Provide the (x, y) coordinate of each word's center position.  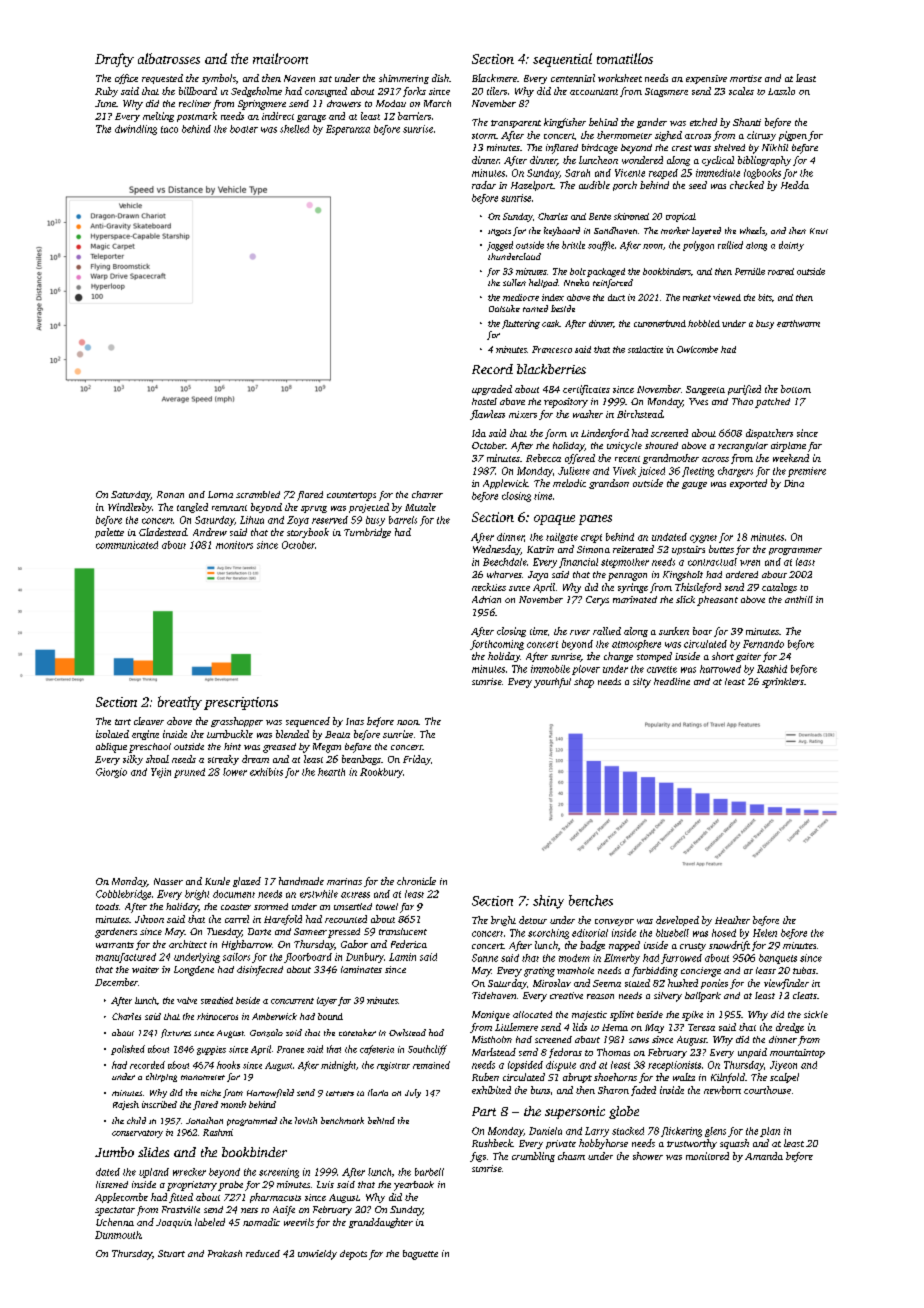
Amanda (764, 1156)
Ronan (170, 494)
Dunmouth (118, 1235)
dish (440, 78)
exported (748, 484)
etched (703, 122)
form (556, 434)
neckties (489, 587)
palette (109, 533)
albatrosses (169, 58)
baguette (420, 1255)
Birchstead (640, 414)
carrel (237, 919)
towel (387, 906)
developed (677, 921)
